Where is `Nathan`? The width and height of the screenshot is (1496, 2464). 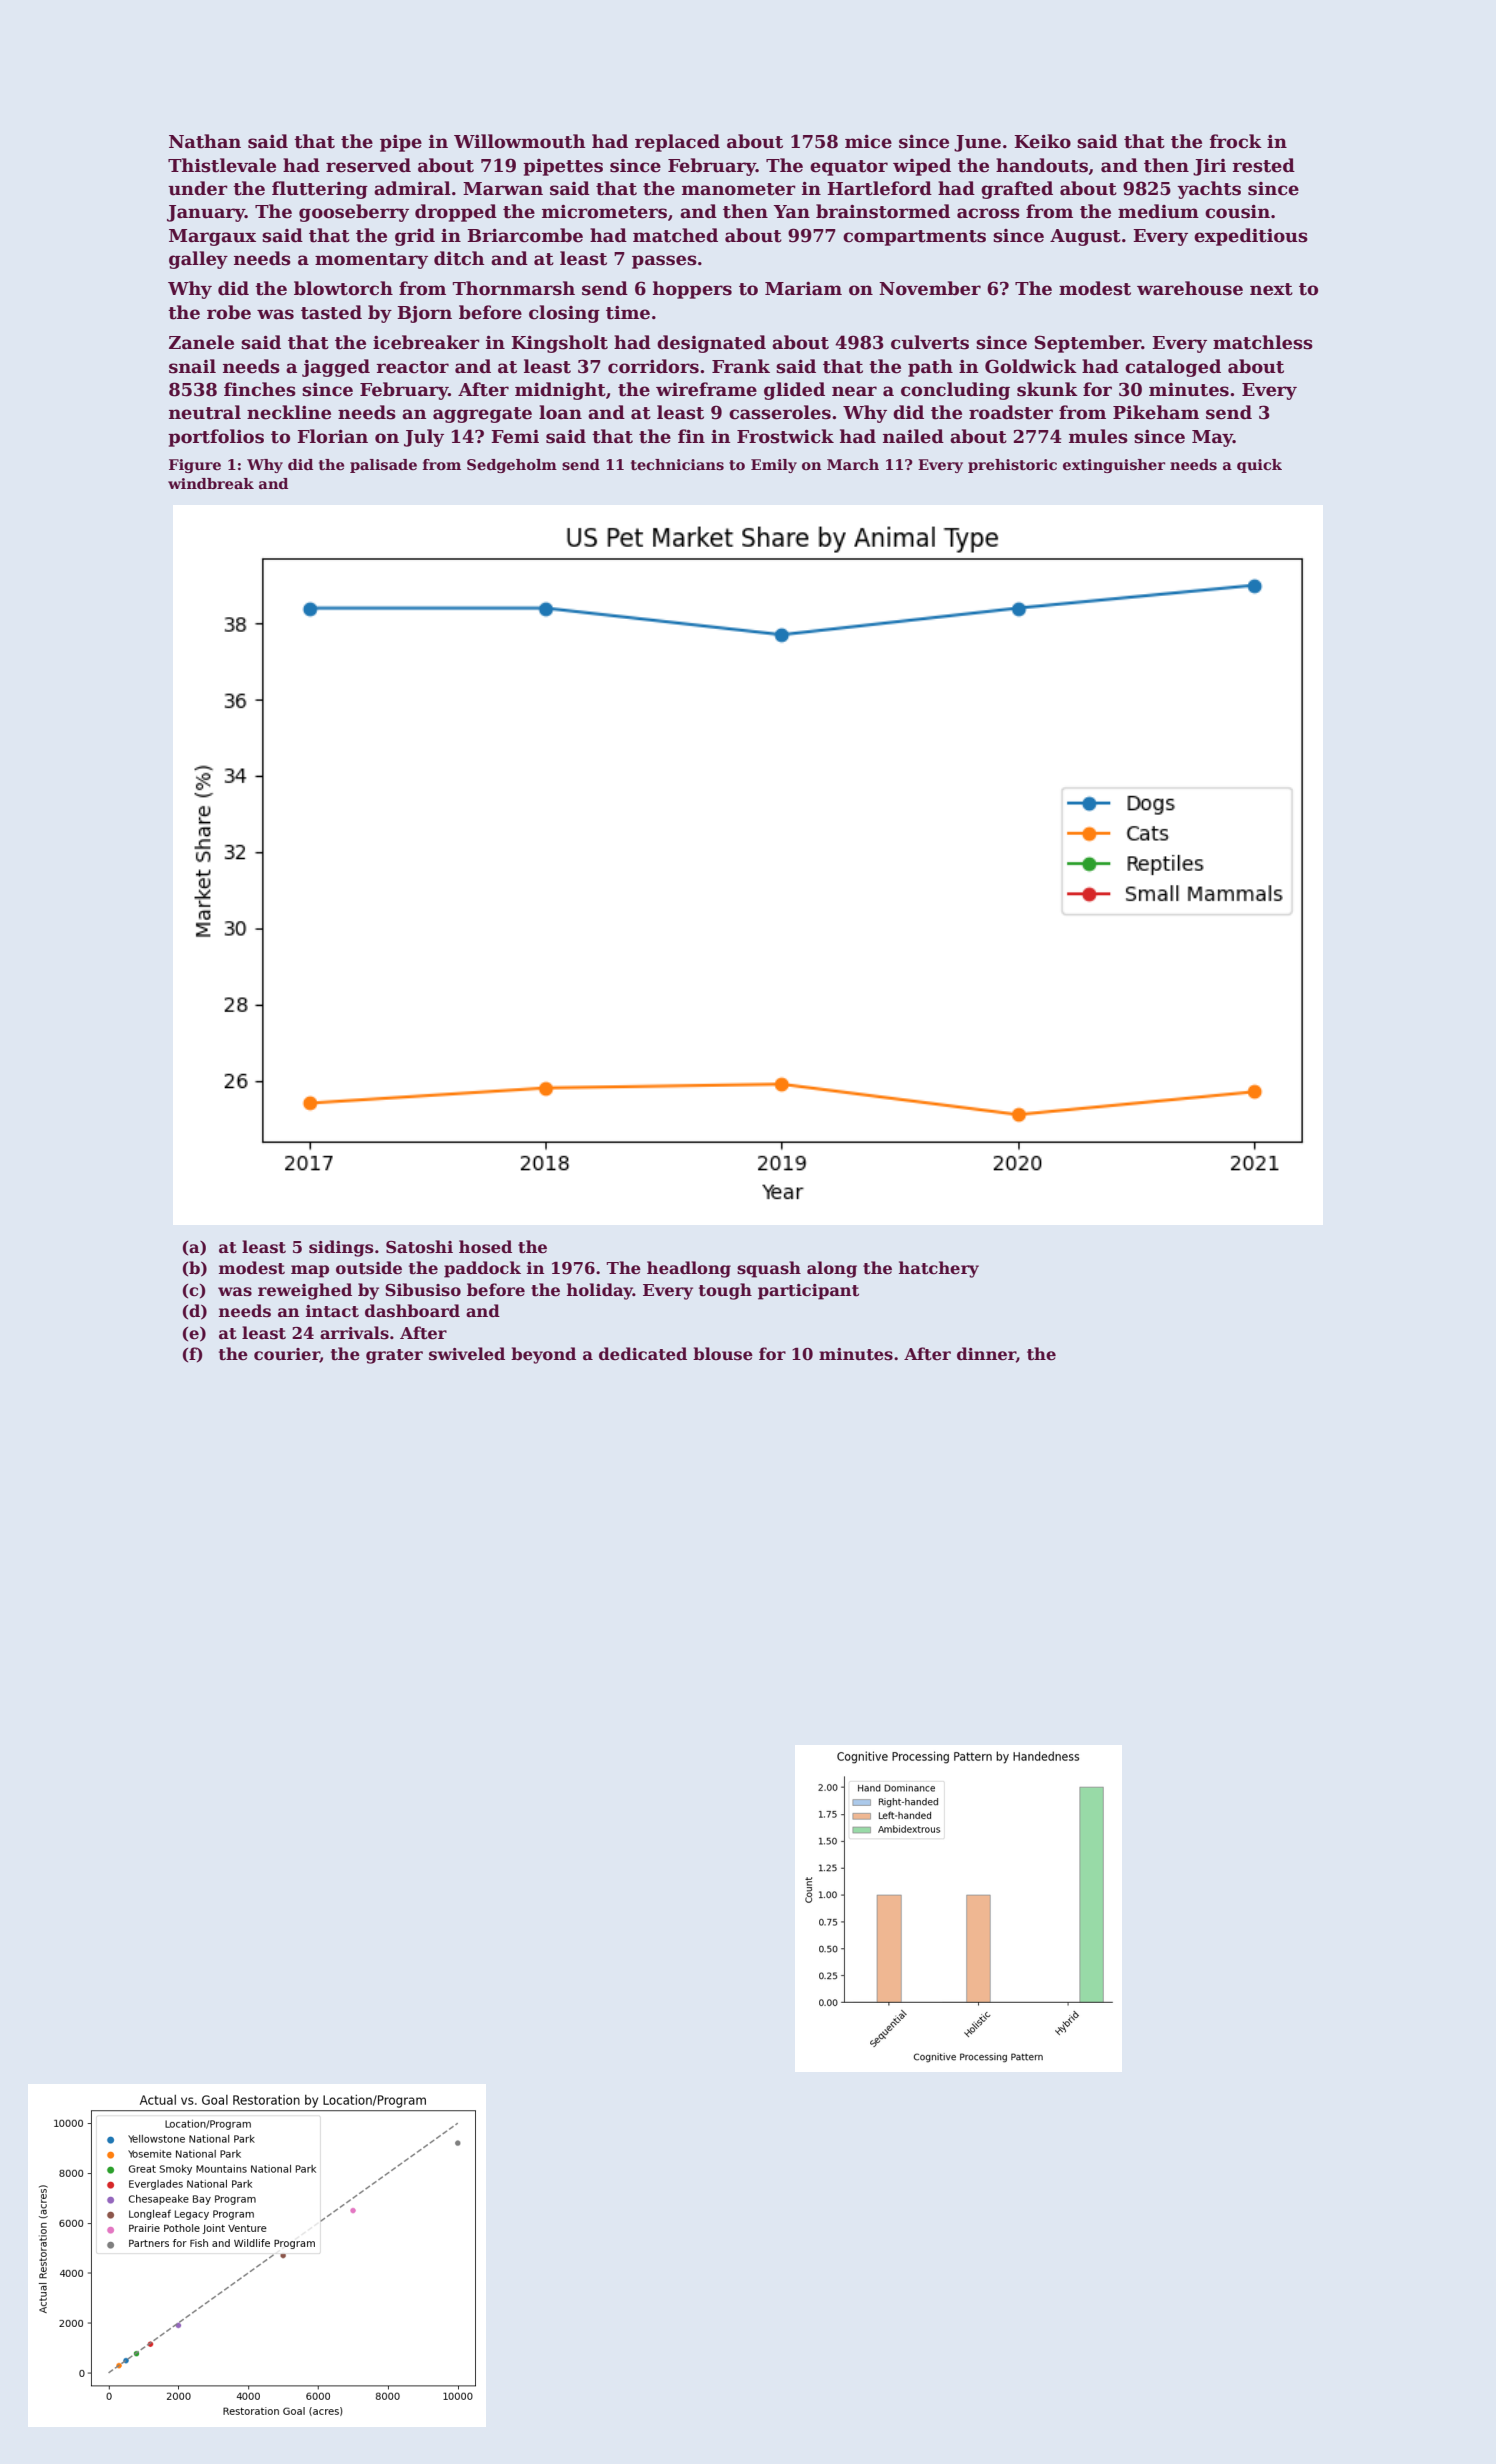 Nathan is located at coordinates (205, 141).
